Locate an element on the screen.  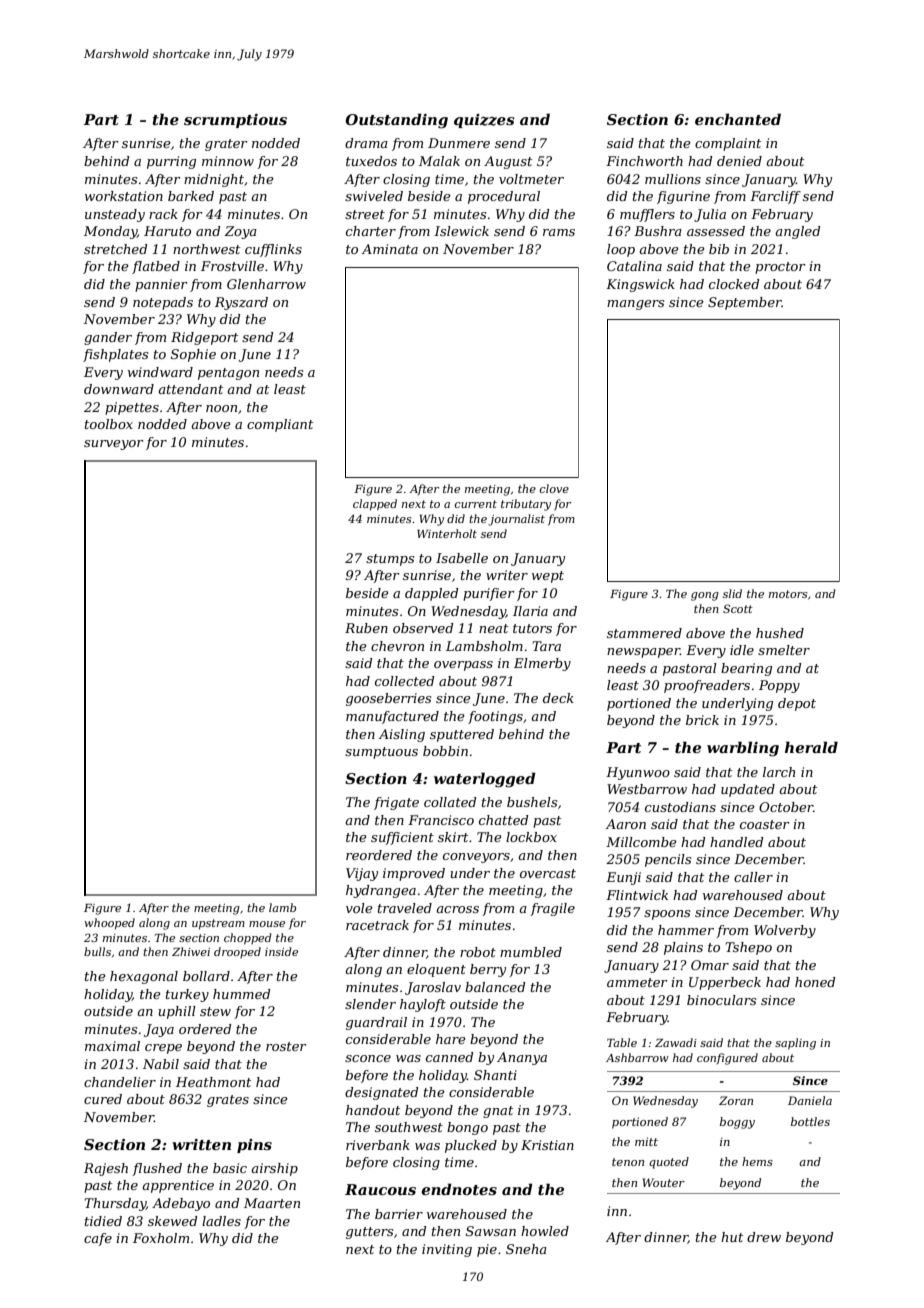
toolbox is located at coordinates (109, 424).
